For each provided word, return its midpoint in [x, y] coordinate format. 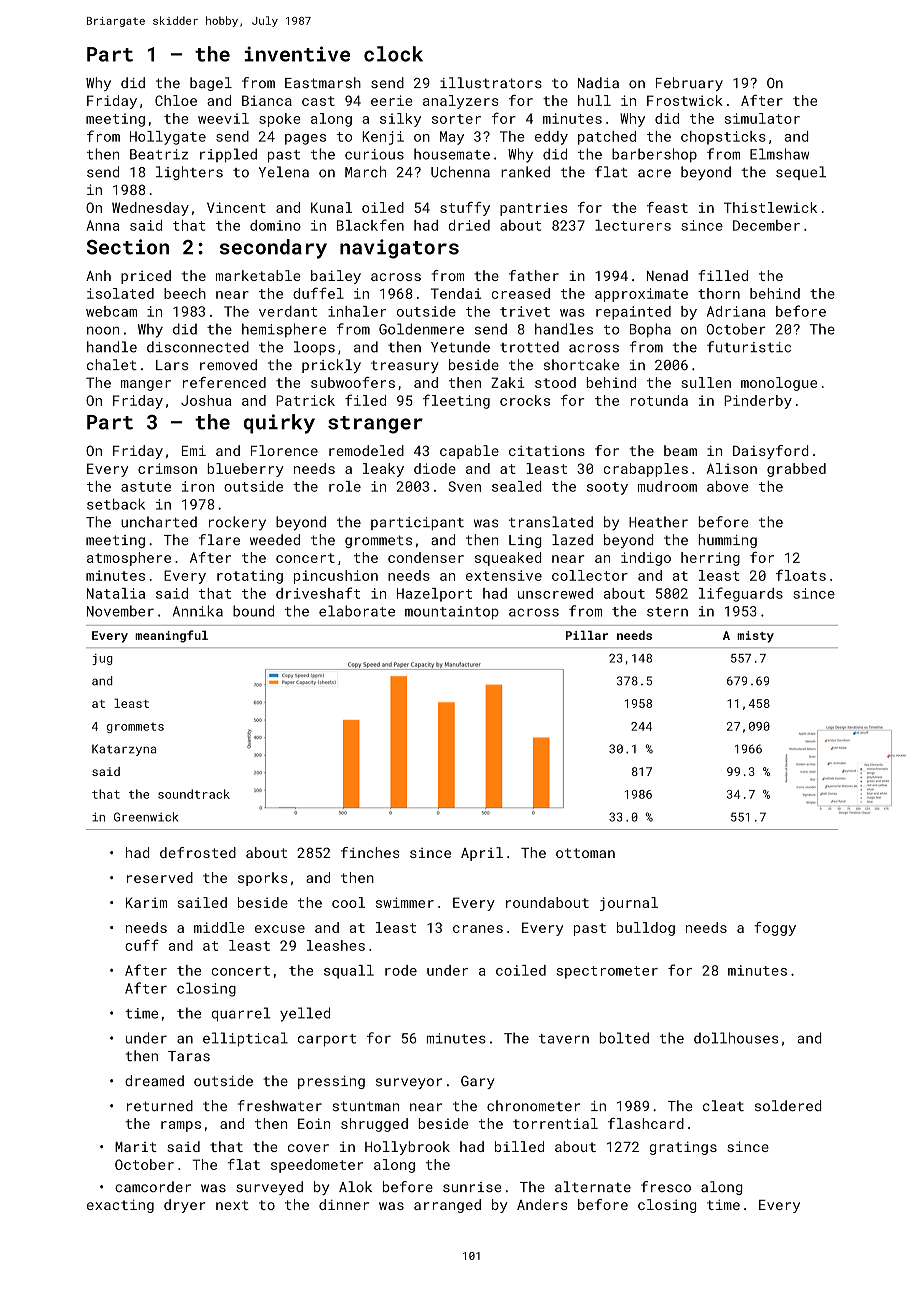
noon [103, 330]
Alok [355, 1186]
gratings [683, 1148]
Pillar [587, 635]
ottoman [585, 853]
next [232, 1205]
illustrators [491, 83]
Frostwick [685, 100]
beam [680, 450]
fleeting [456, 401]
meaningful [171, 636]
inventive [297, 54]
